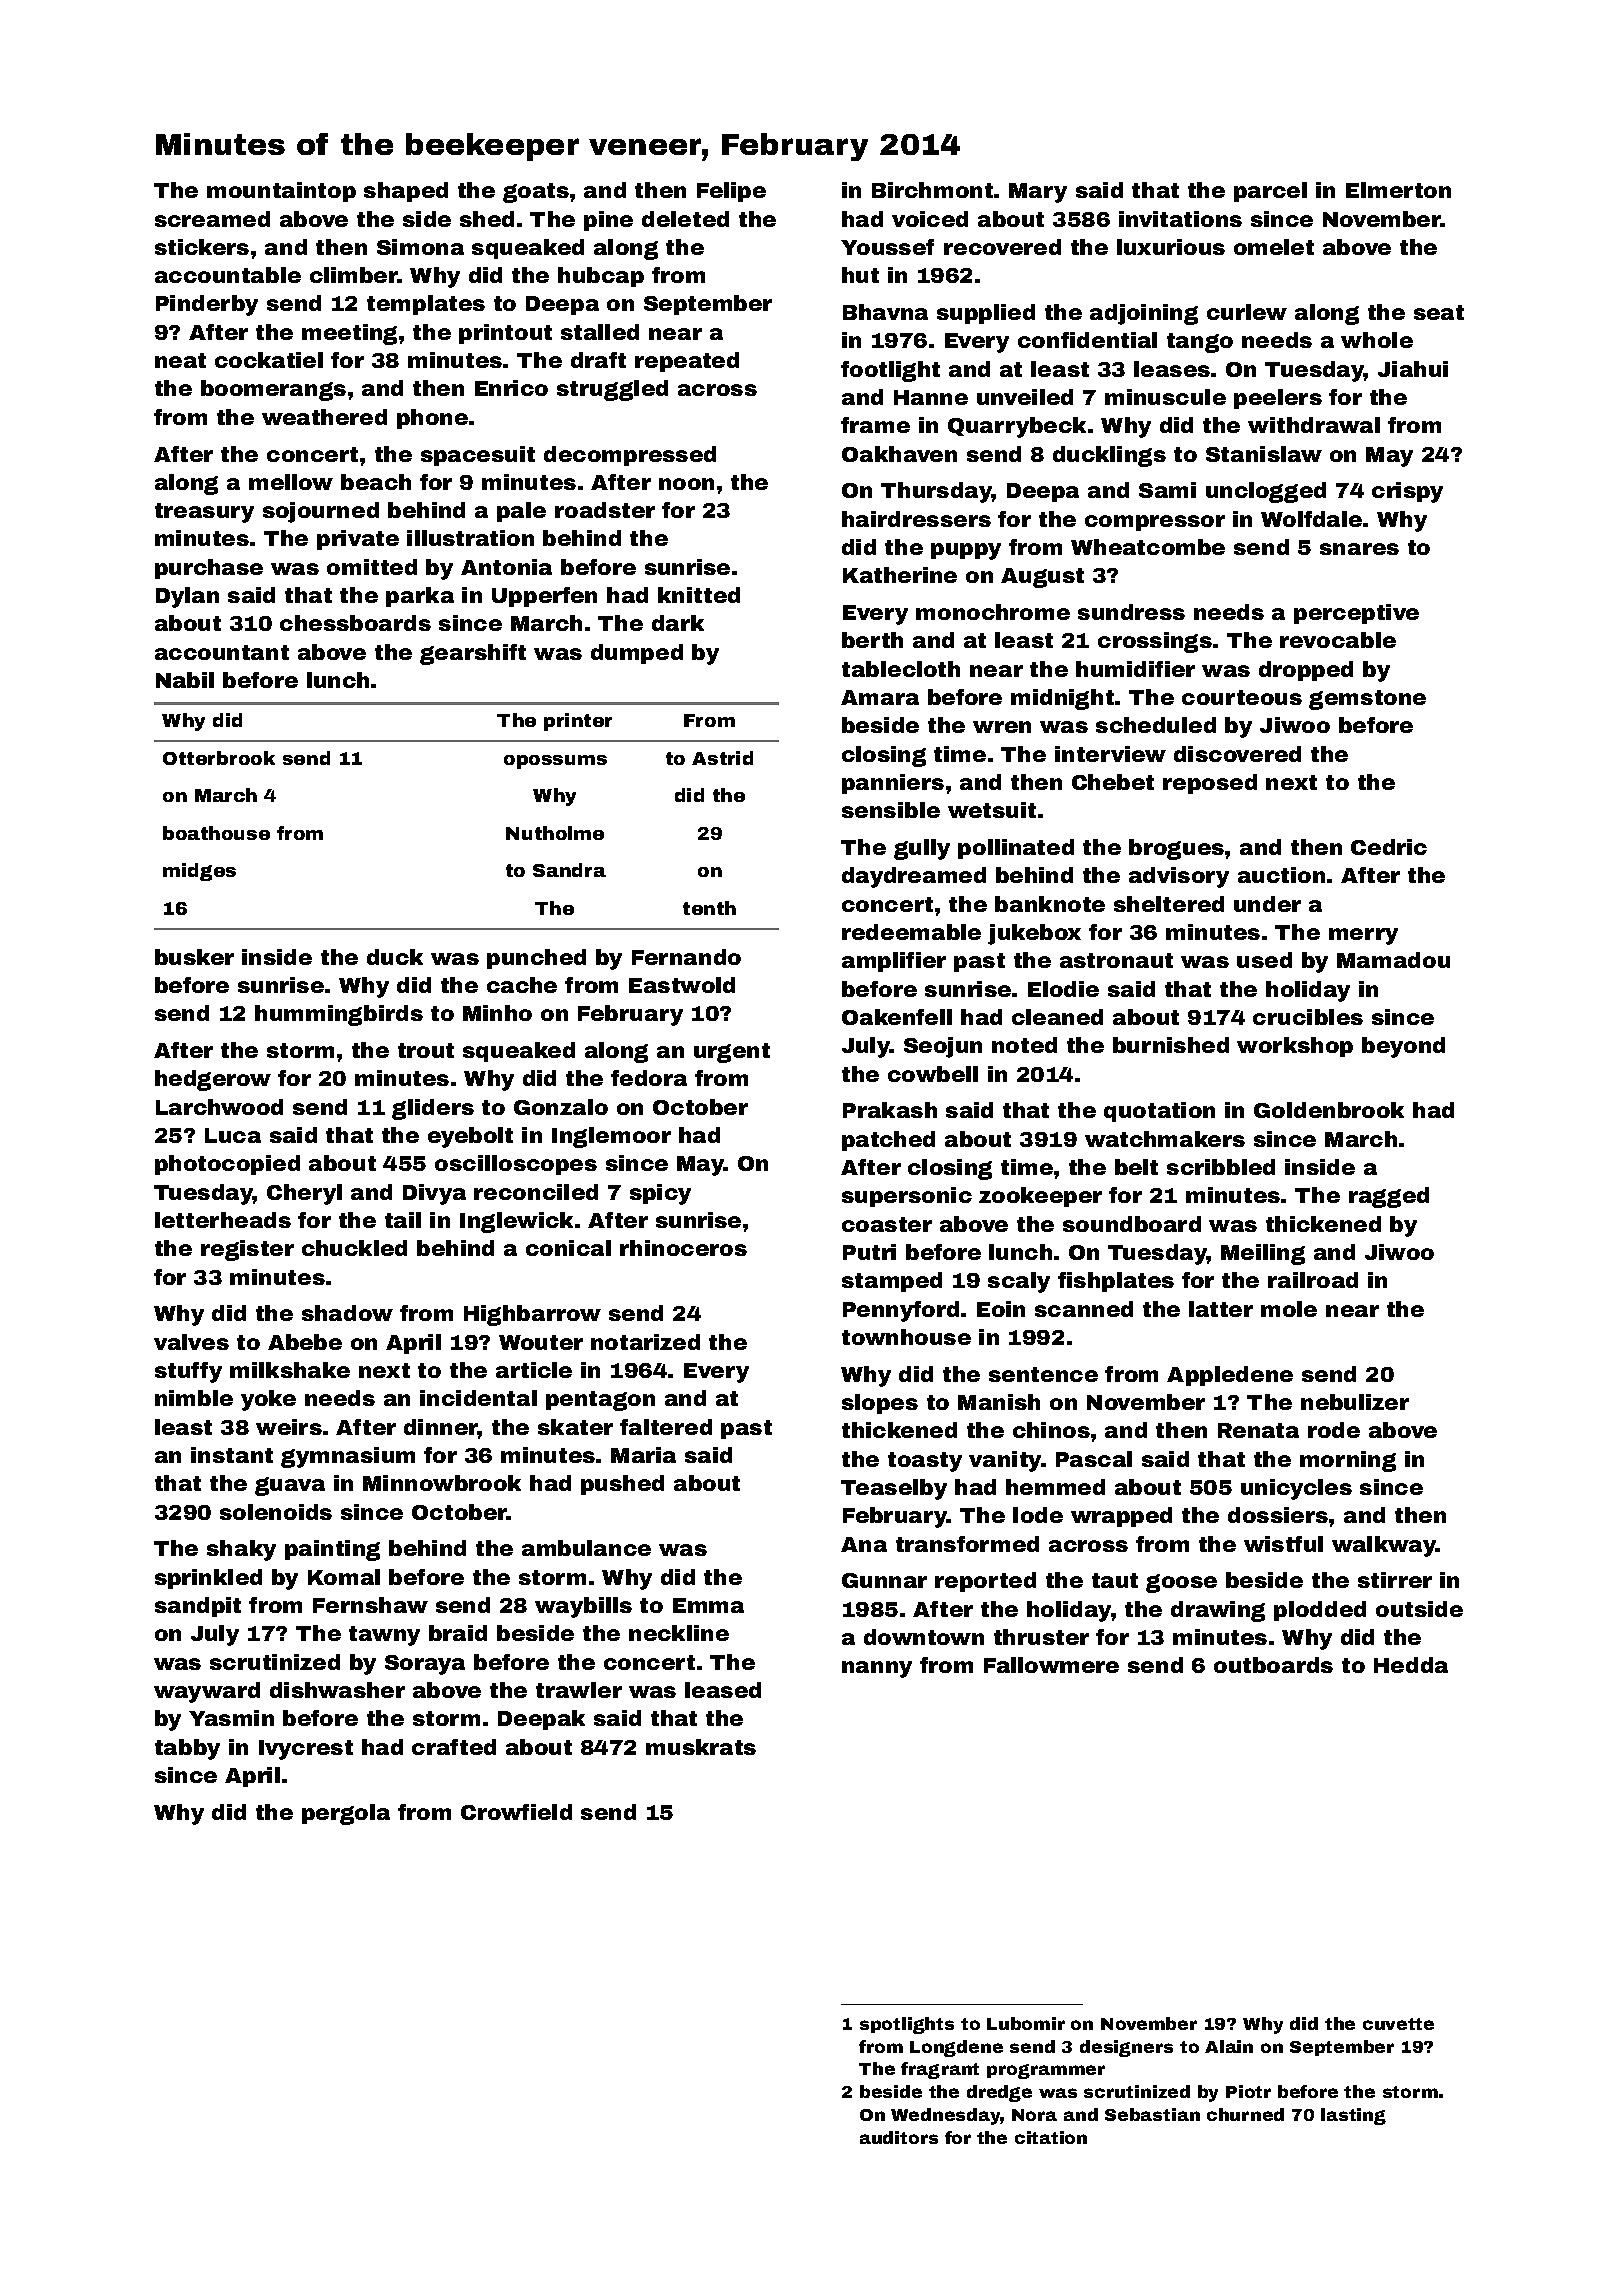 The height and width of the document is (2292, 1620). I want to click on chuckled, so click(354, 1248).
